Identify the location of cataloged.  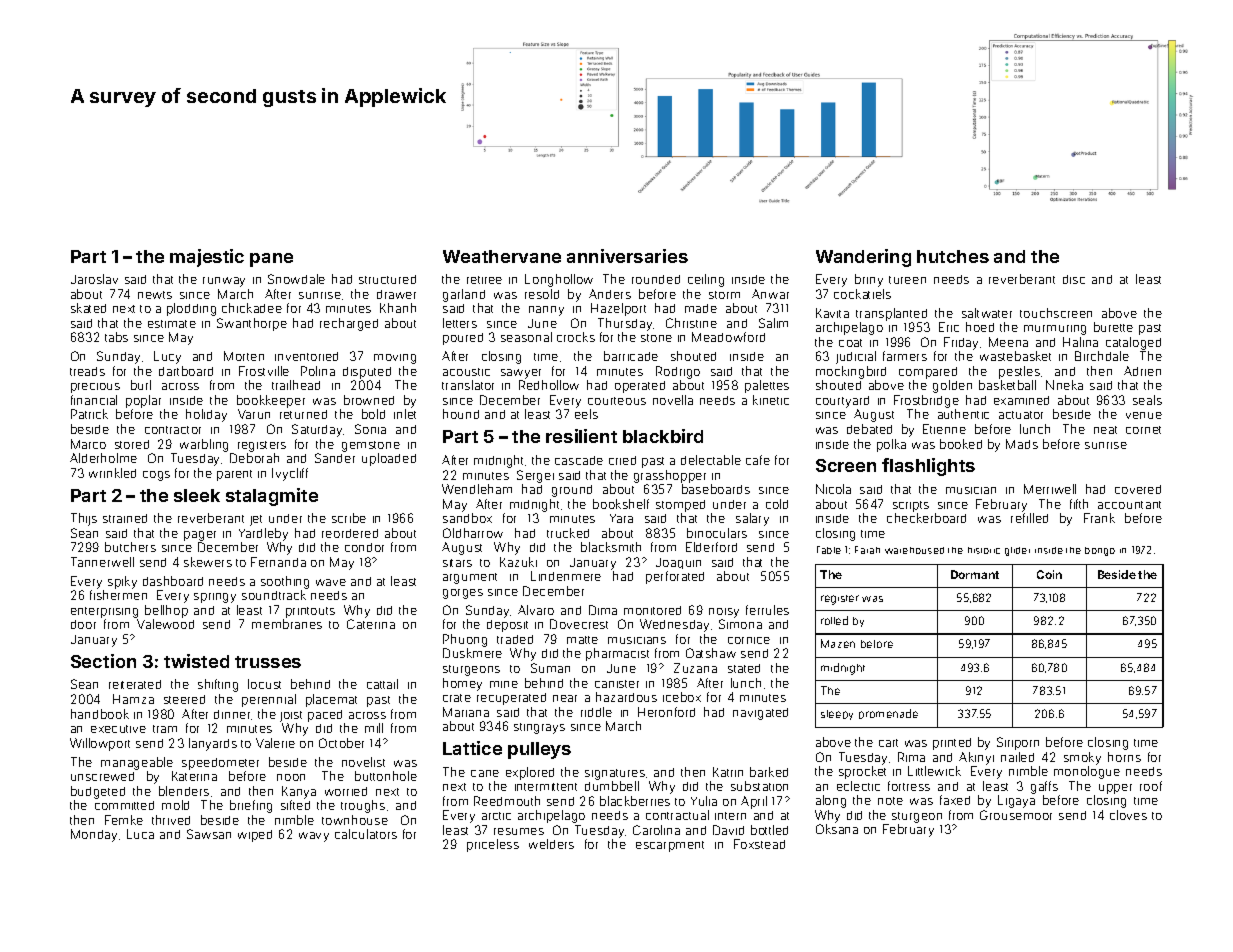
(1133, 343).
